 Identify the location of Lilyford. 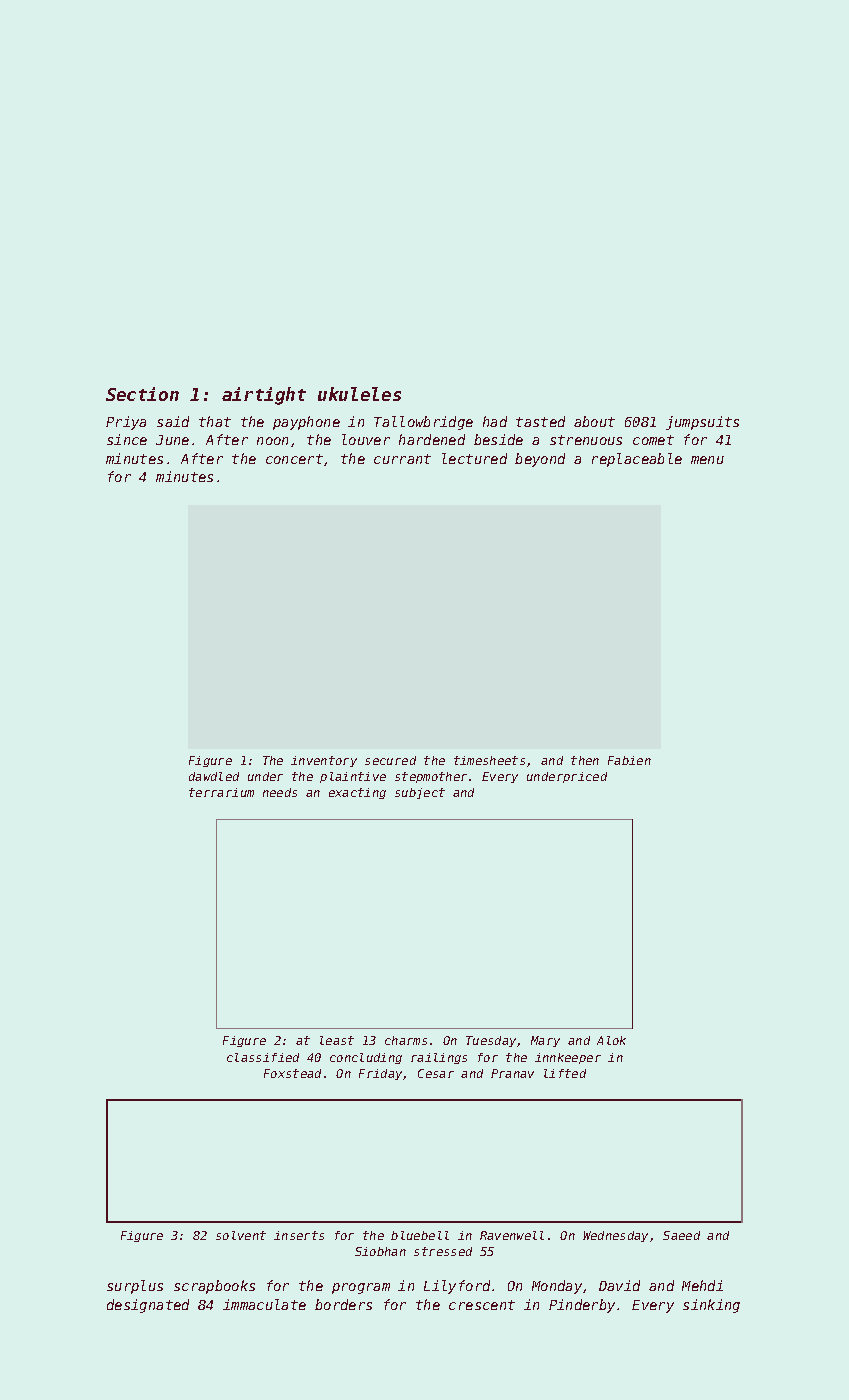
(457, 1287).
